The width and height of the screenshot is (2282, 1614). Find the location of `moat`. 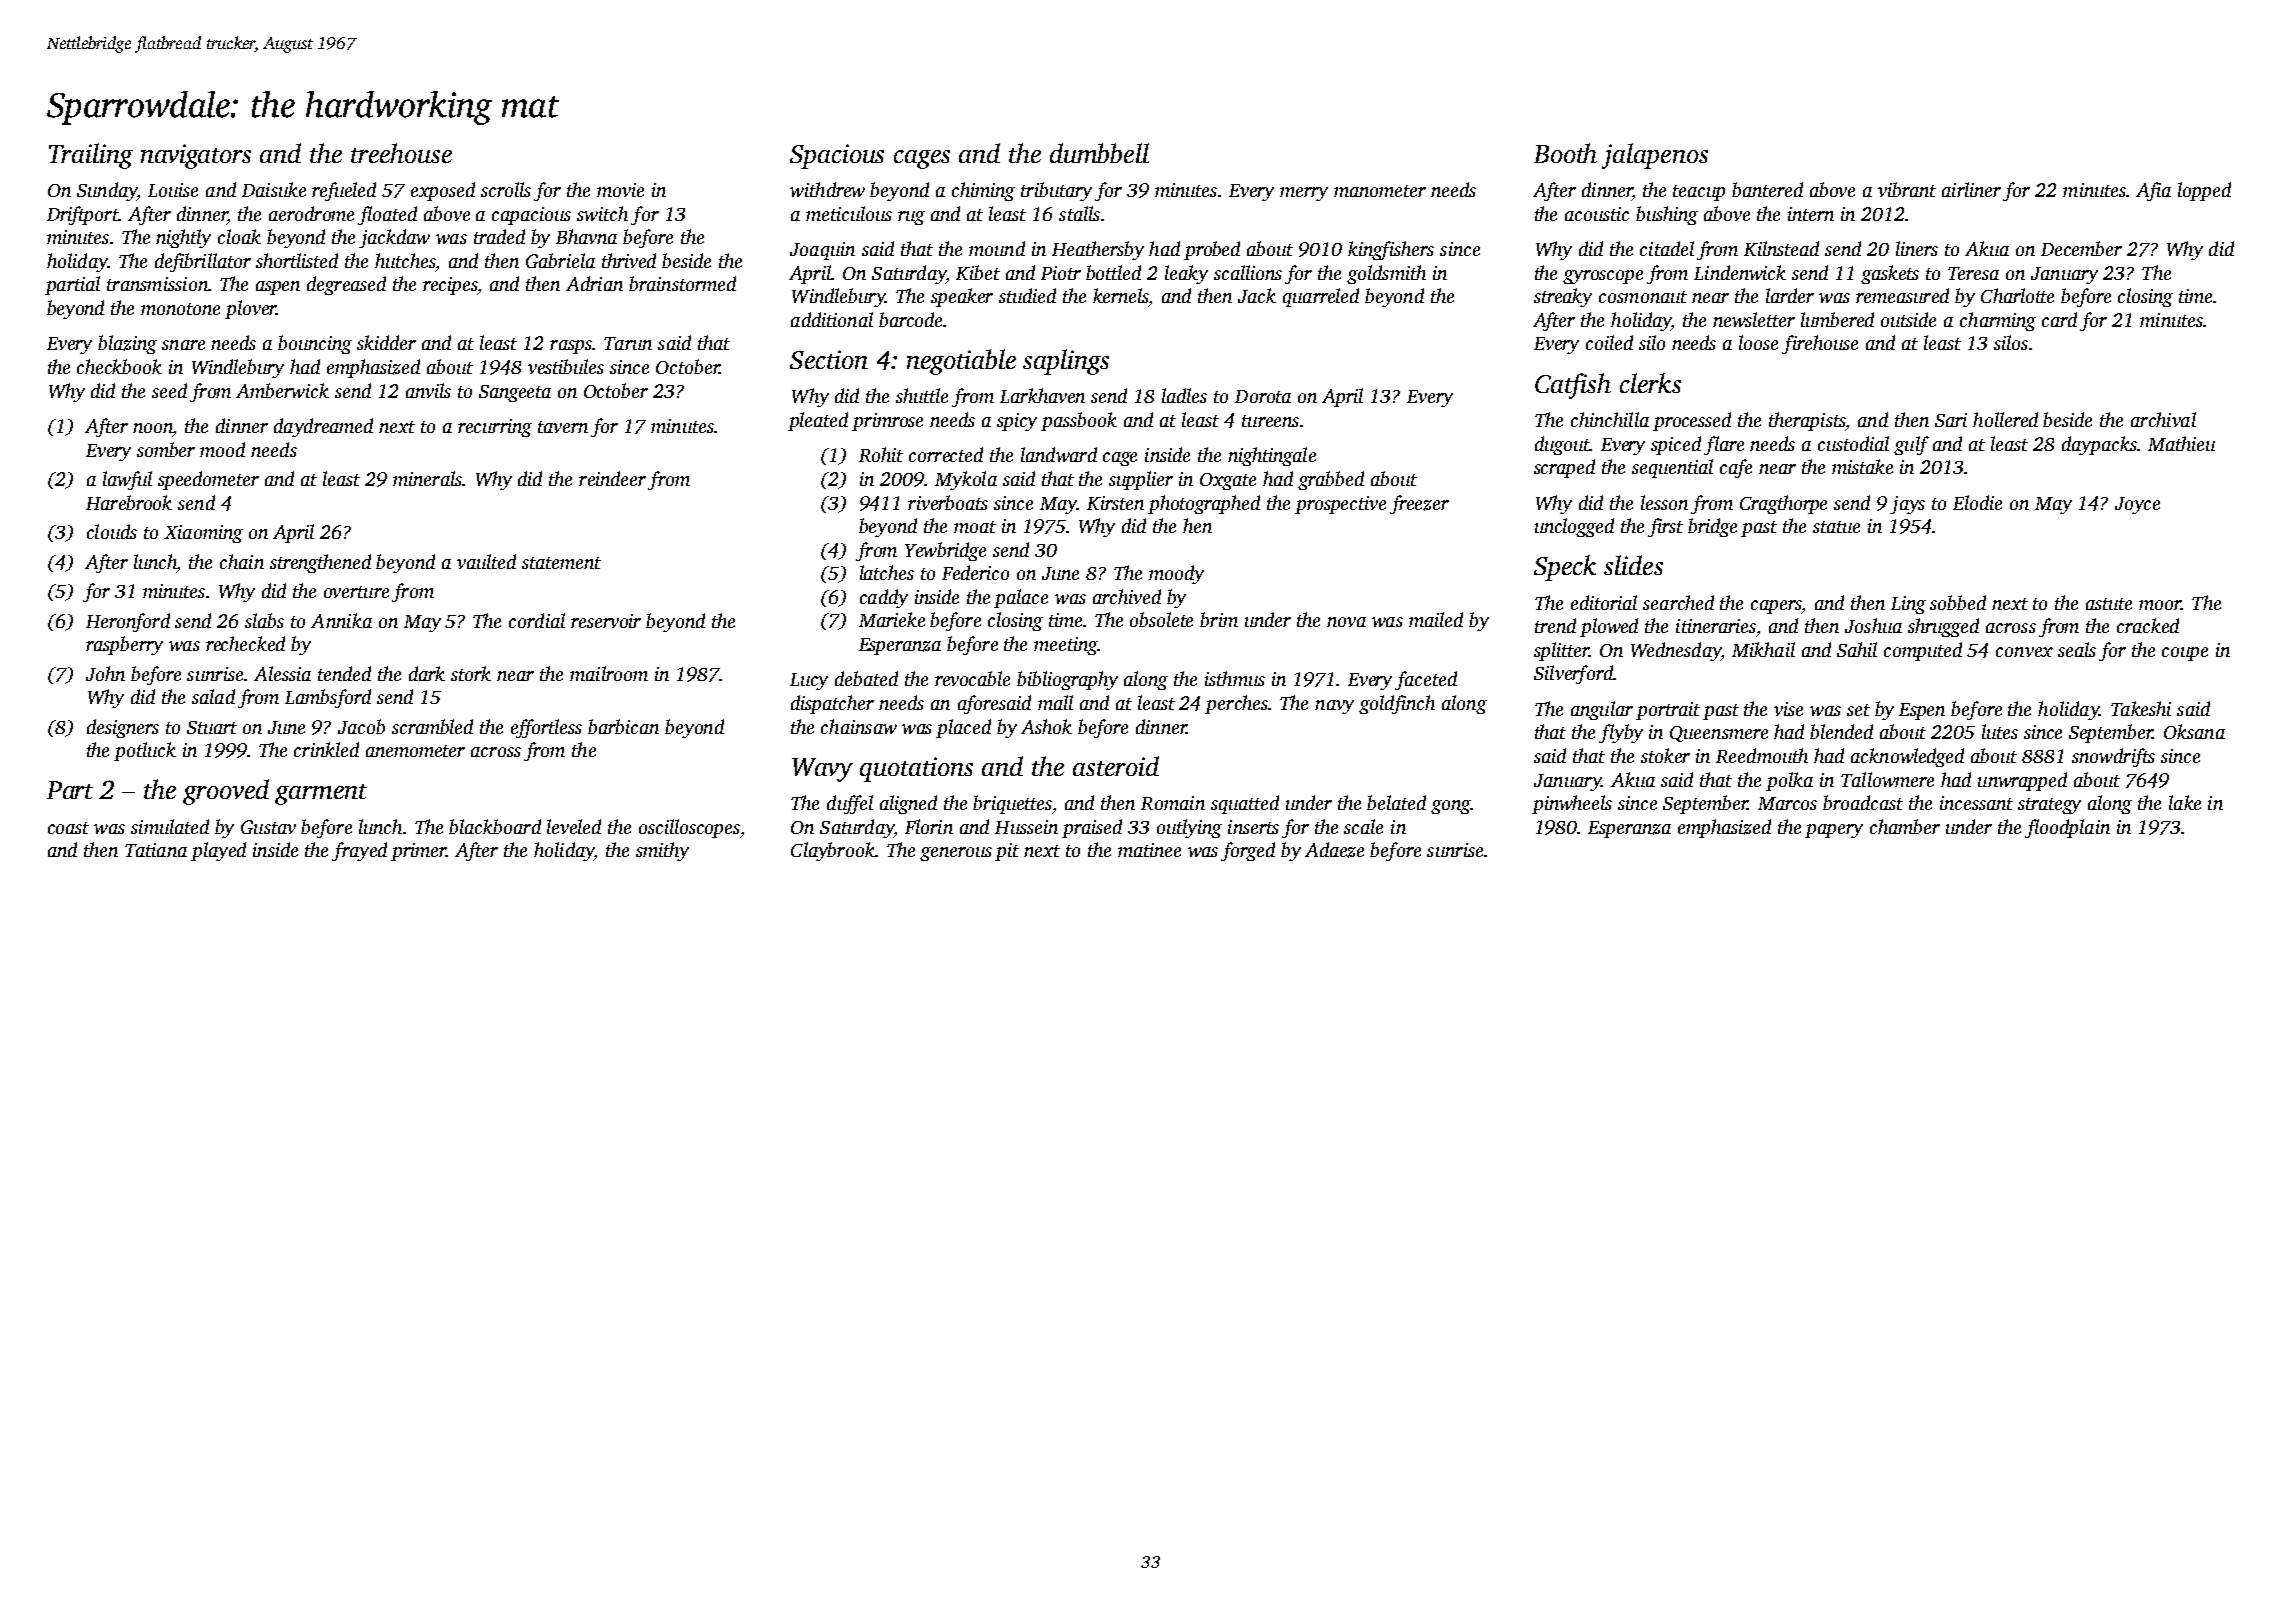

moat is located at coordinates (975, 527).
